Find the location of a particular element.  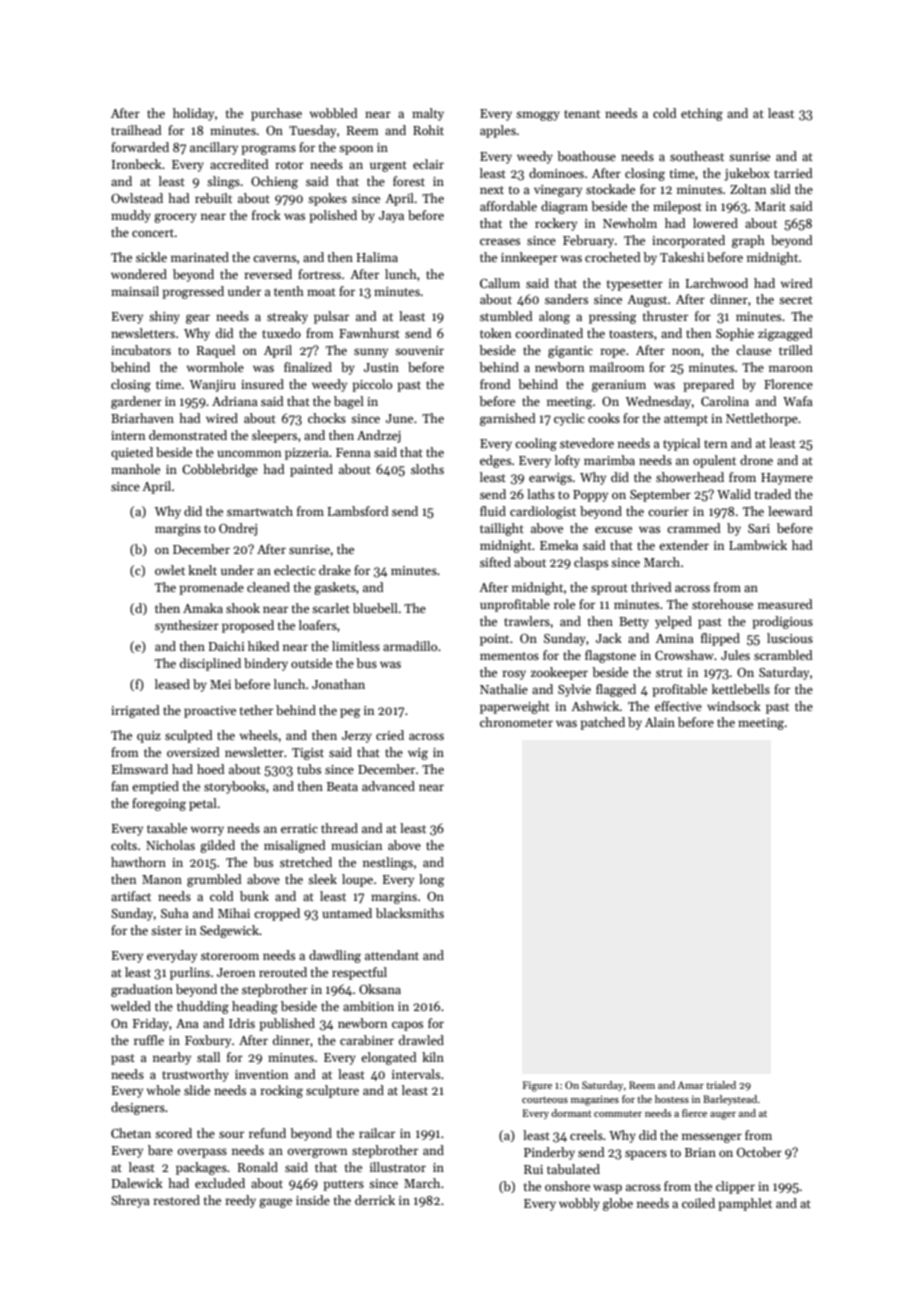

Wafa is located at coordinates (798, 401).
